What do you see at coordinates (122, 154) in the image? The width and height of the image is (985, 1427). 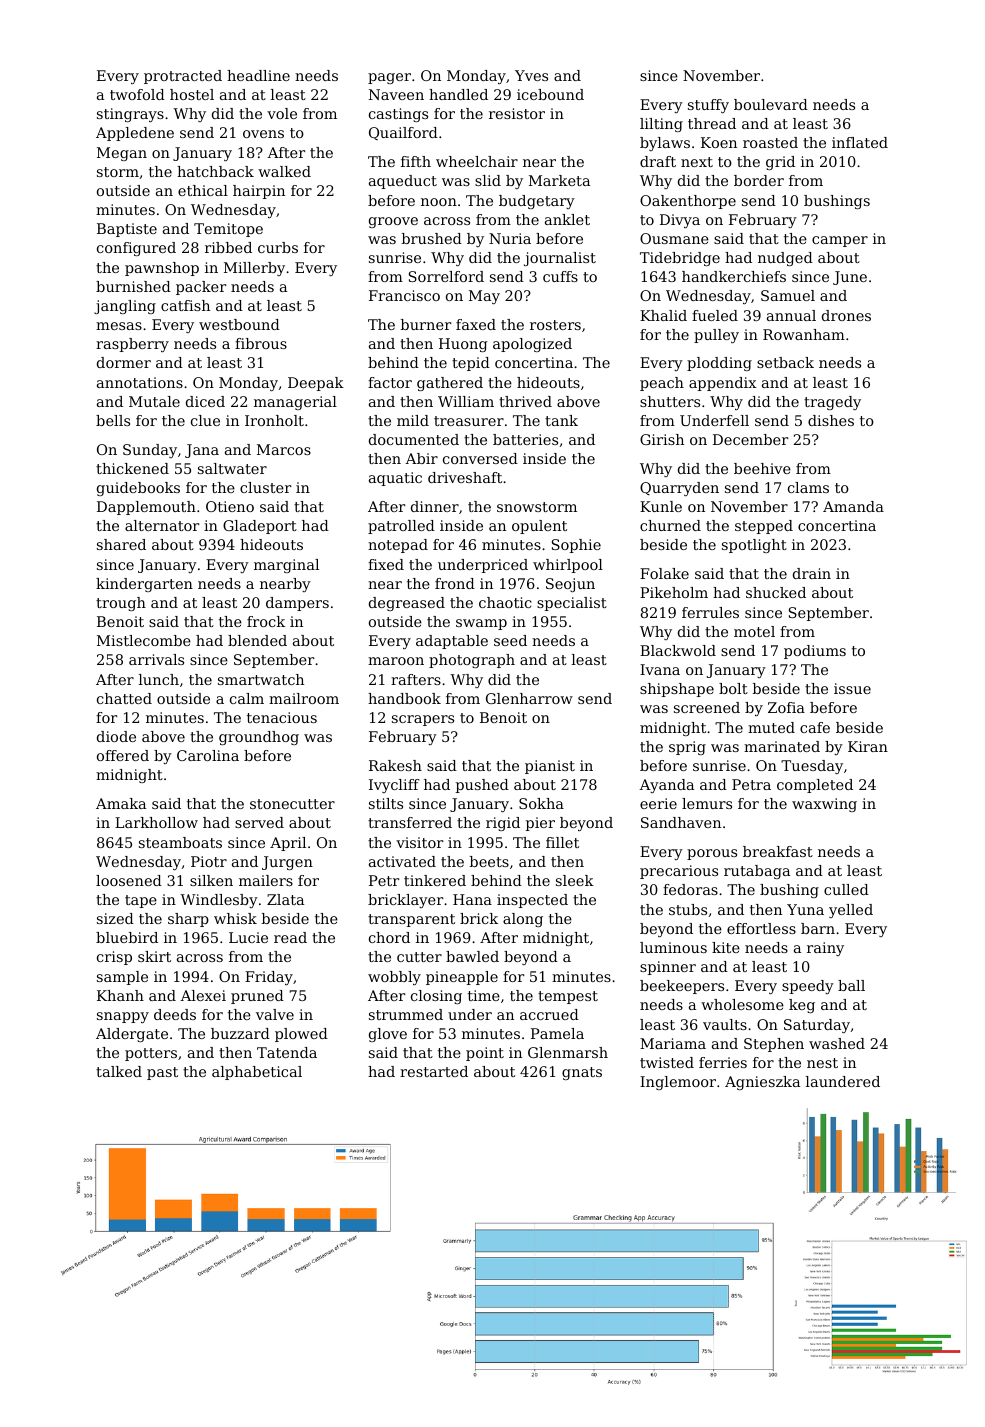 I see `Megan` at bounding box center [122, 154].
